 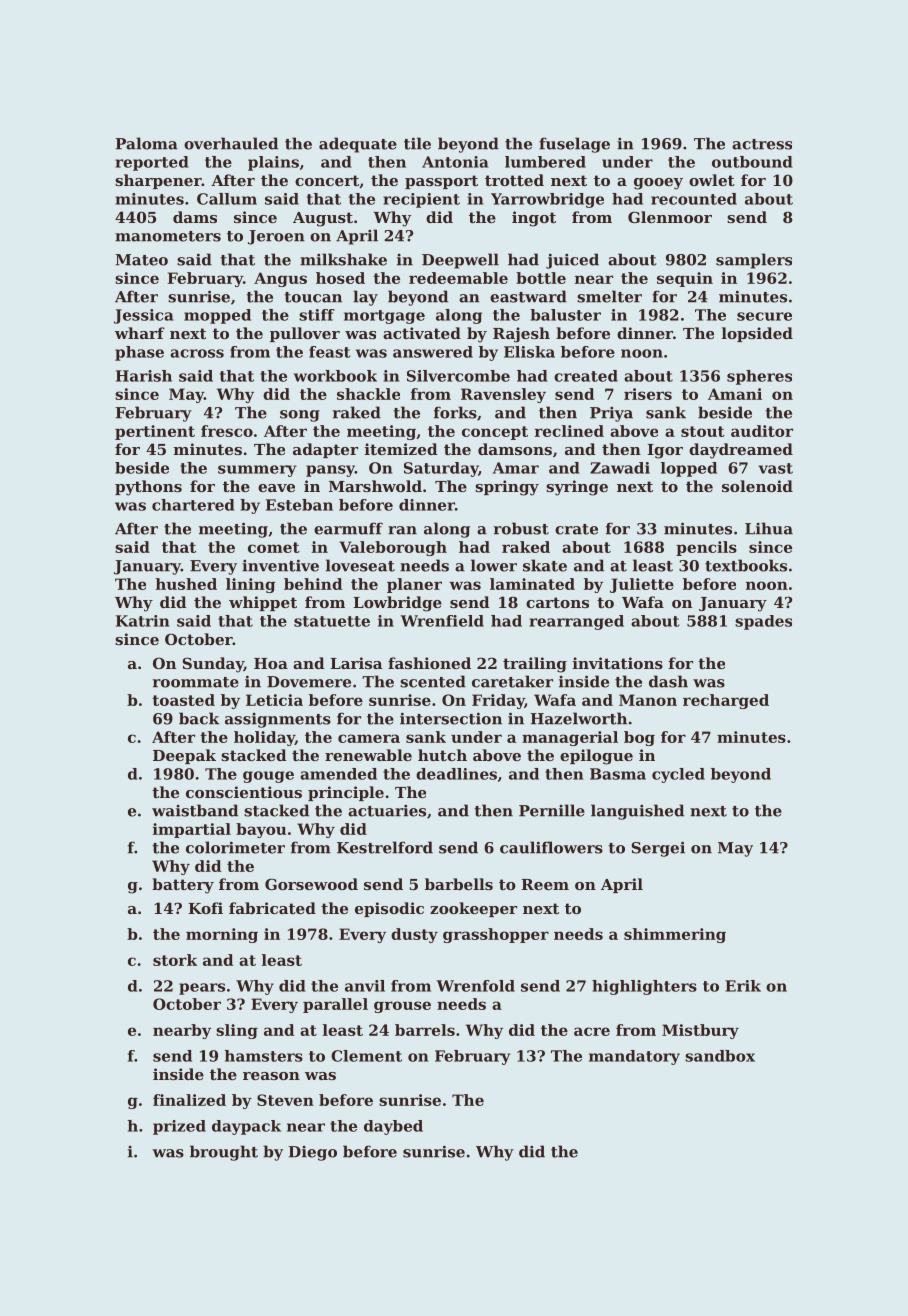 I want to click on reclined, so click(x=569, y=431).
